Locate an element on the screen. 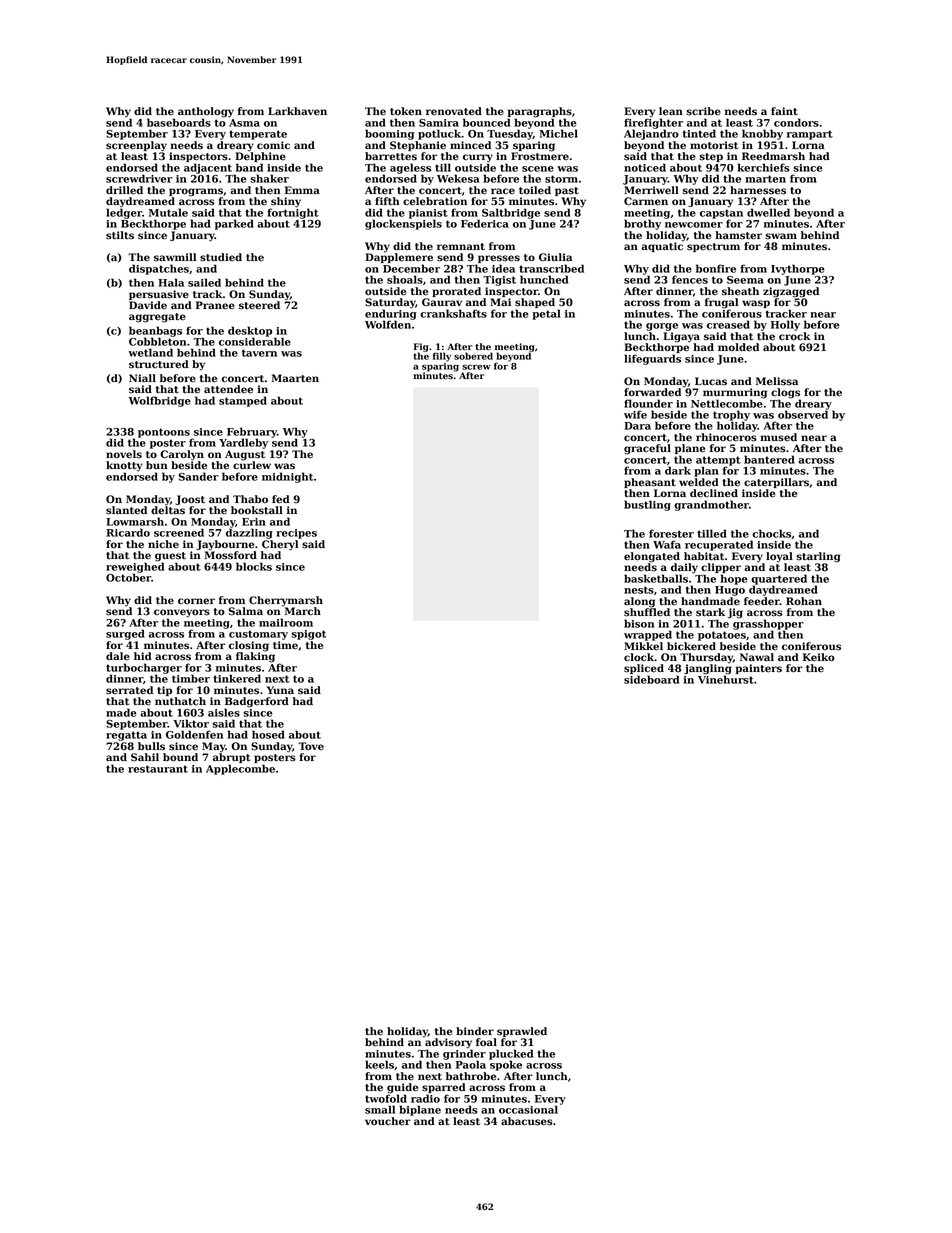  nests is located at coordinates (639, 590).
